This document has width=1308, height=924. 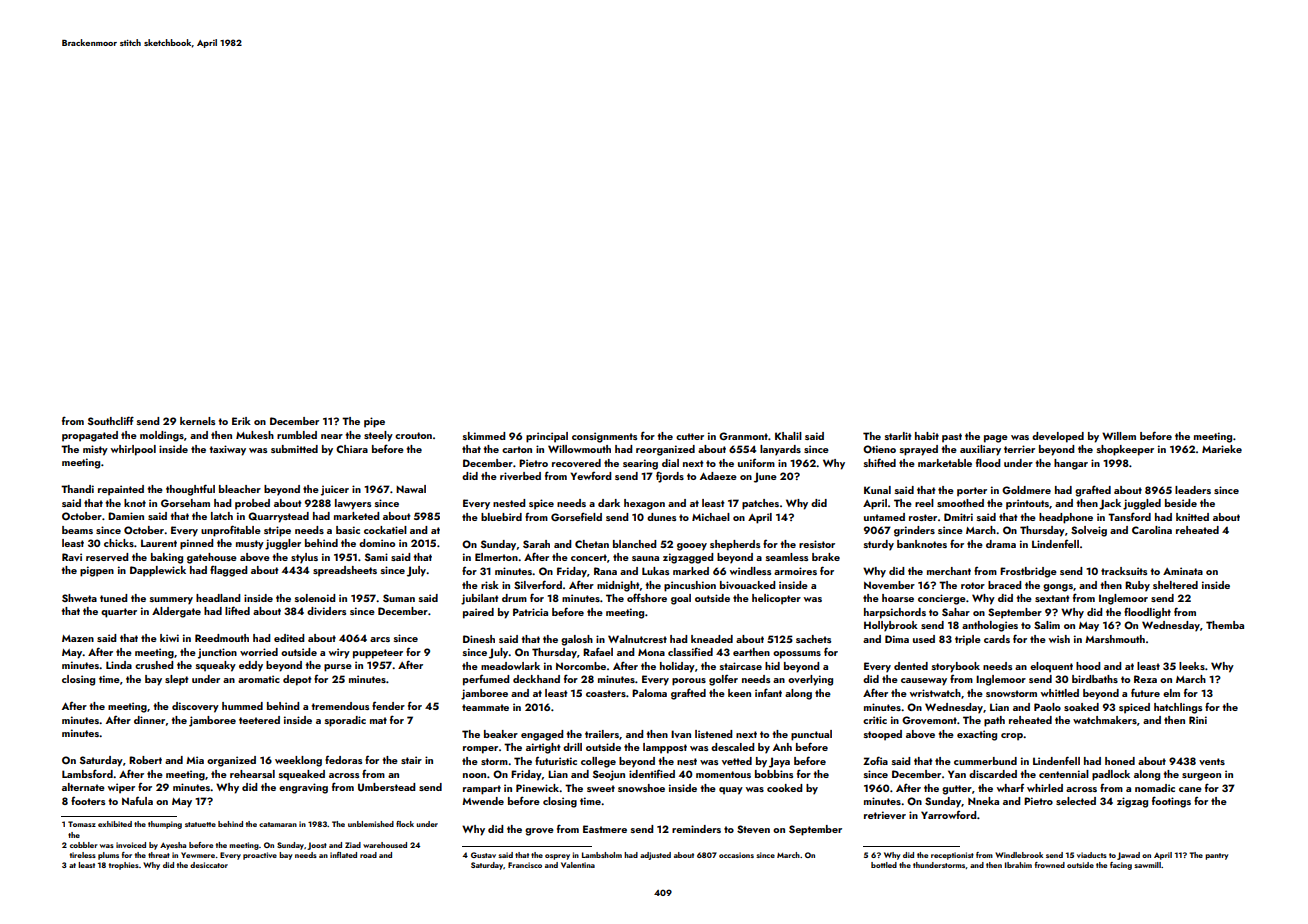 What do you see at coordinates (883, 735) in the document?
I see `stooped` at bounding box center [883, 735].
